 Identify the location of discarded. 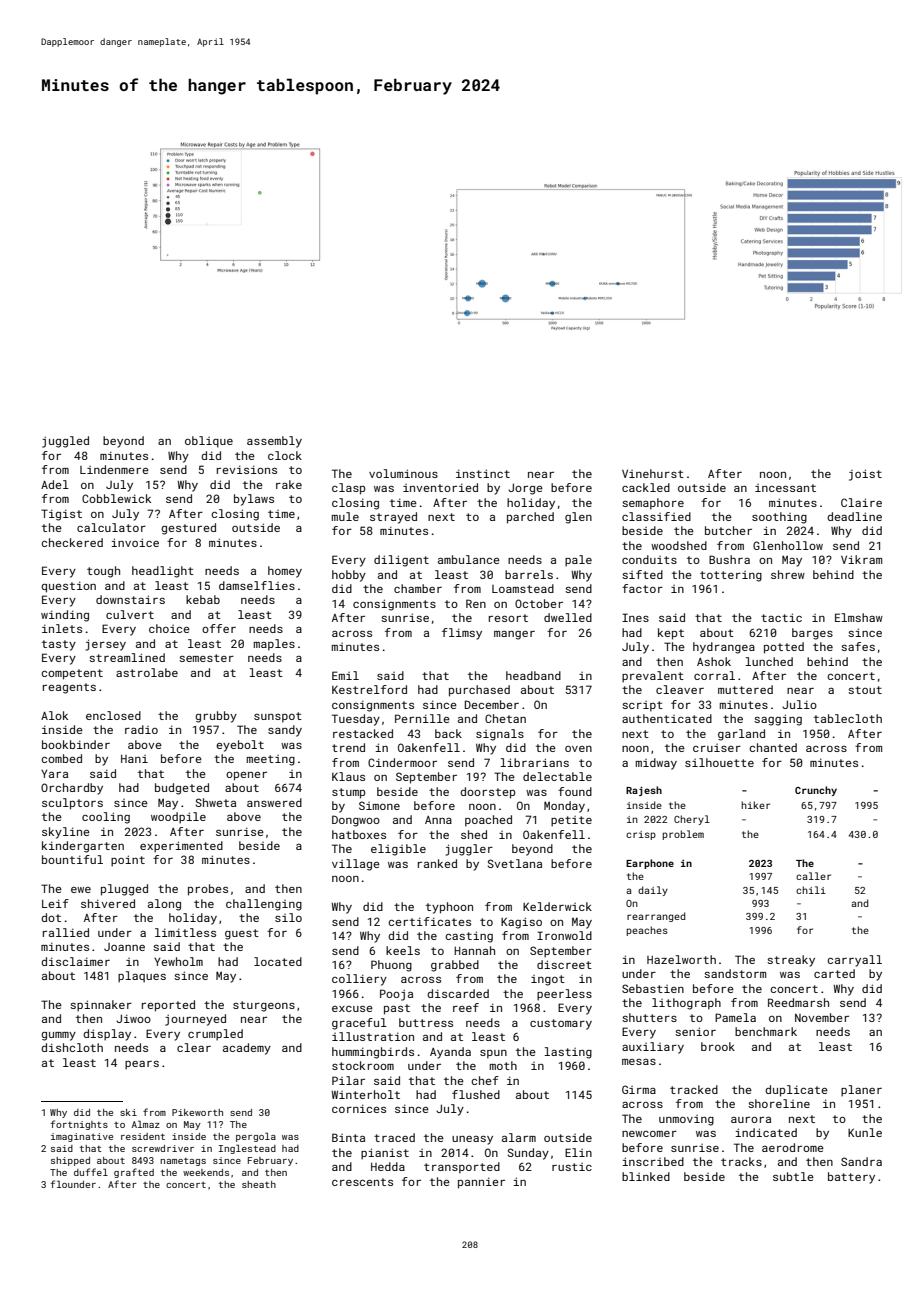
(458, 993).
